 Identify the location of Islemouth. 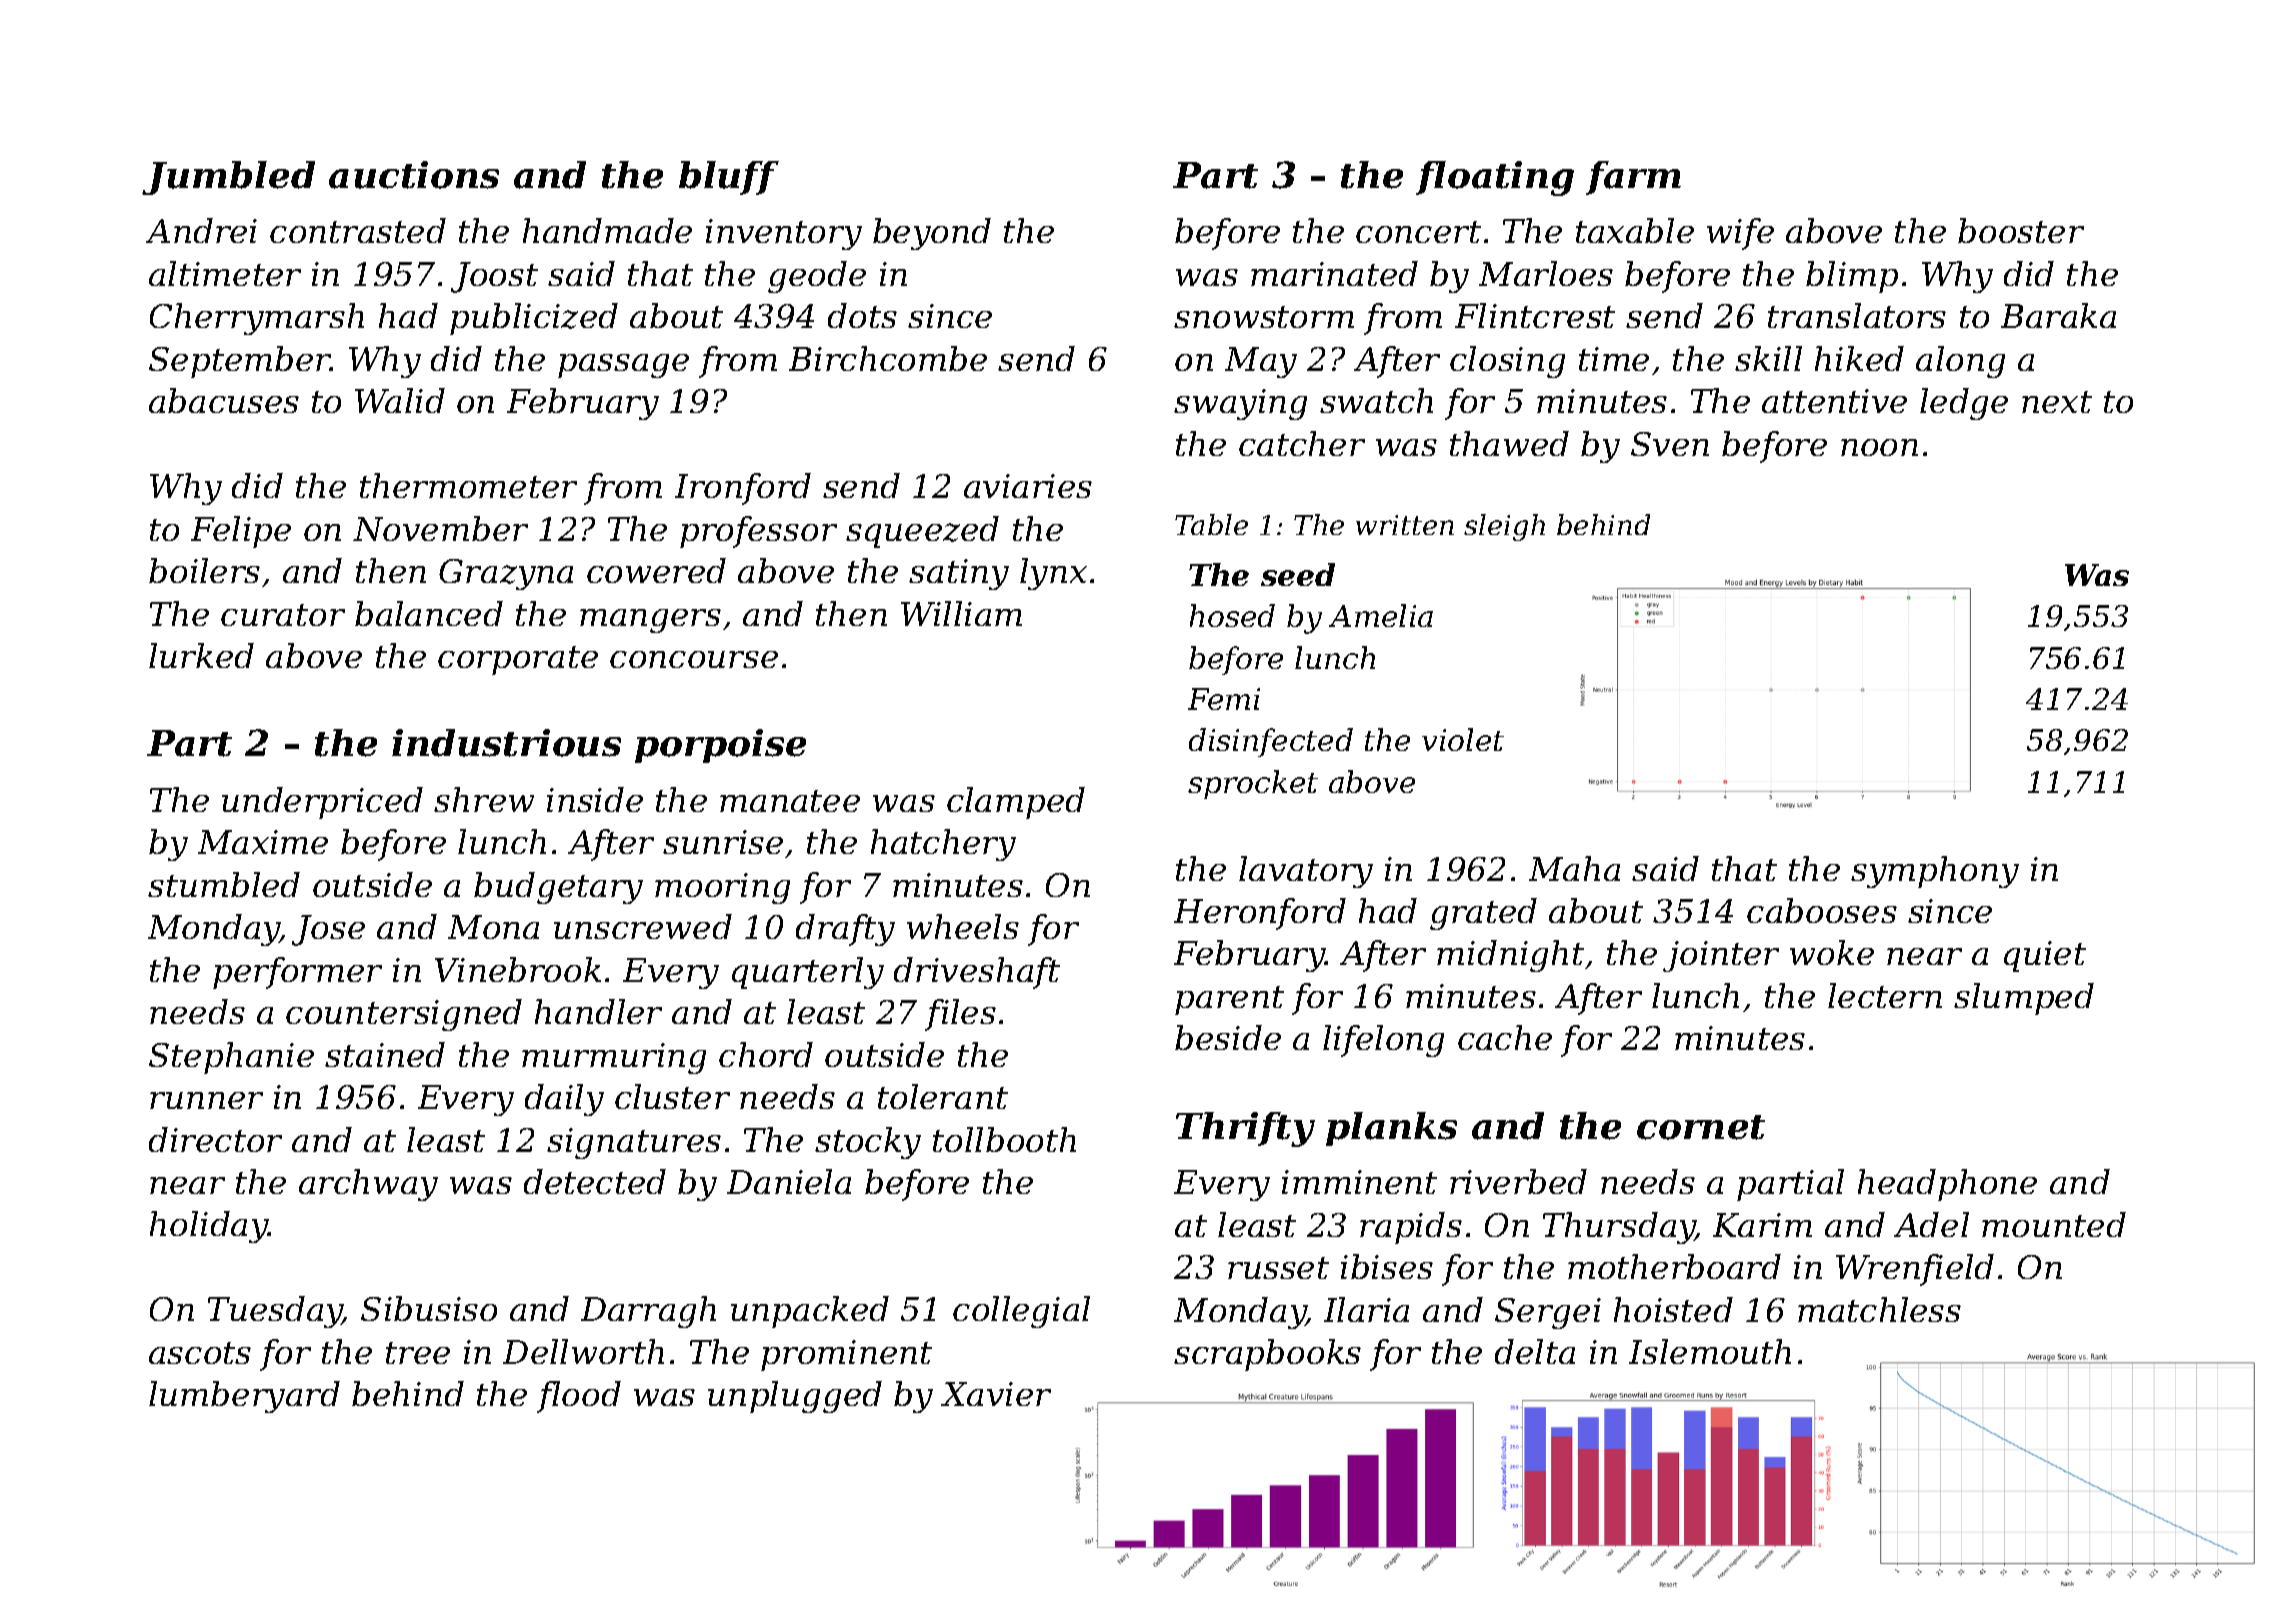
(1710, 1351).
